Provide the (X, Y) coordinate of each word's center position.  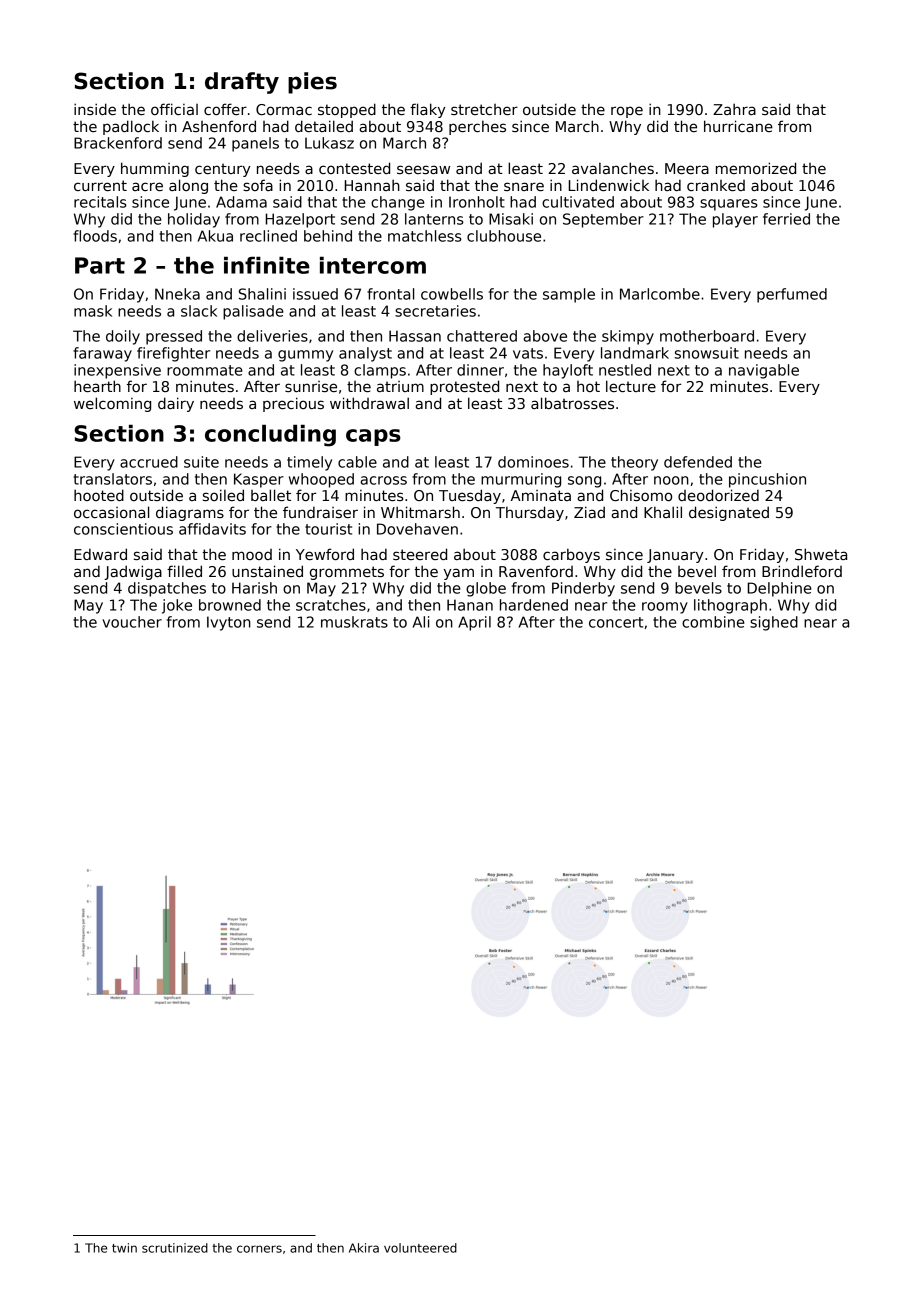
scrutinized (175, 1248)
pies (312, 83)
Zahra (734, 109)
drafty (242, 83)
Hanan (470, 605)
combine (713, 622)
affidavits (212, 529)
